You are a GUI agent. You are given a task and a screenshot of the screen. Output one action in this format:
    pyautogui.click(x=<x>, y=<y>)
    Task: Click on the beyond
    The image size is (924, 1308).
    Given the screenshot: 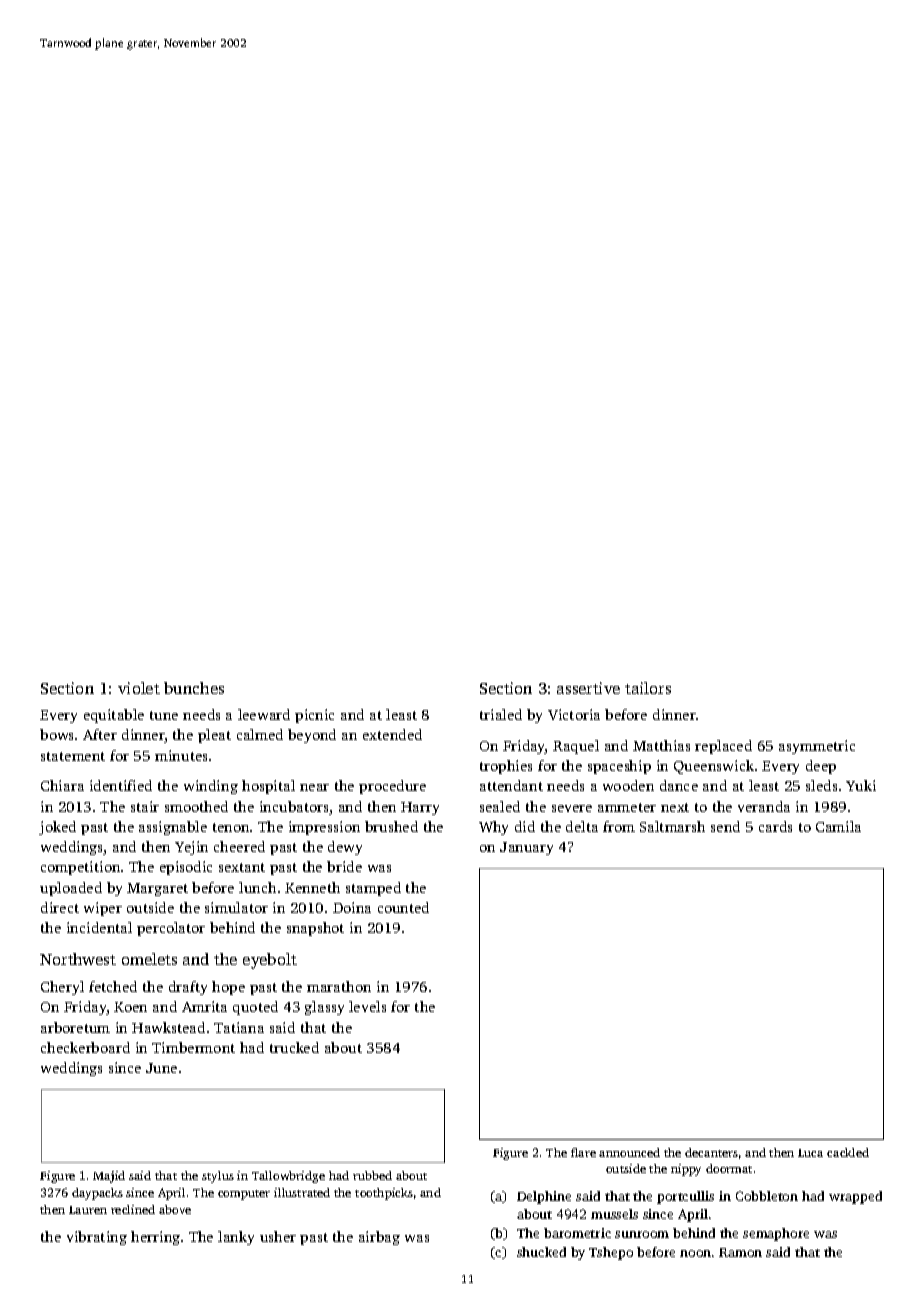 What is the action you would take?
    pyautogui.click(x=312, y=736)
